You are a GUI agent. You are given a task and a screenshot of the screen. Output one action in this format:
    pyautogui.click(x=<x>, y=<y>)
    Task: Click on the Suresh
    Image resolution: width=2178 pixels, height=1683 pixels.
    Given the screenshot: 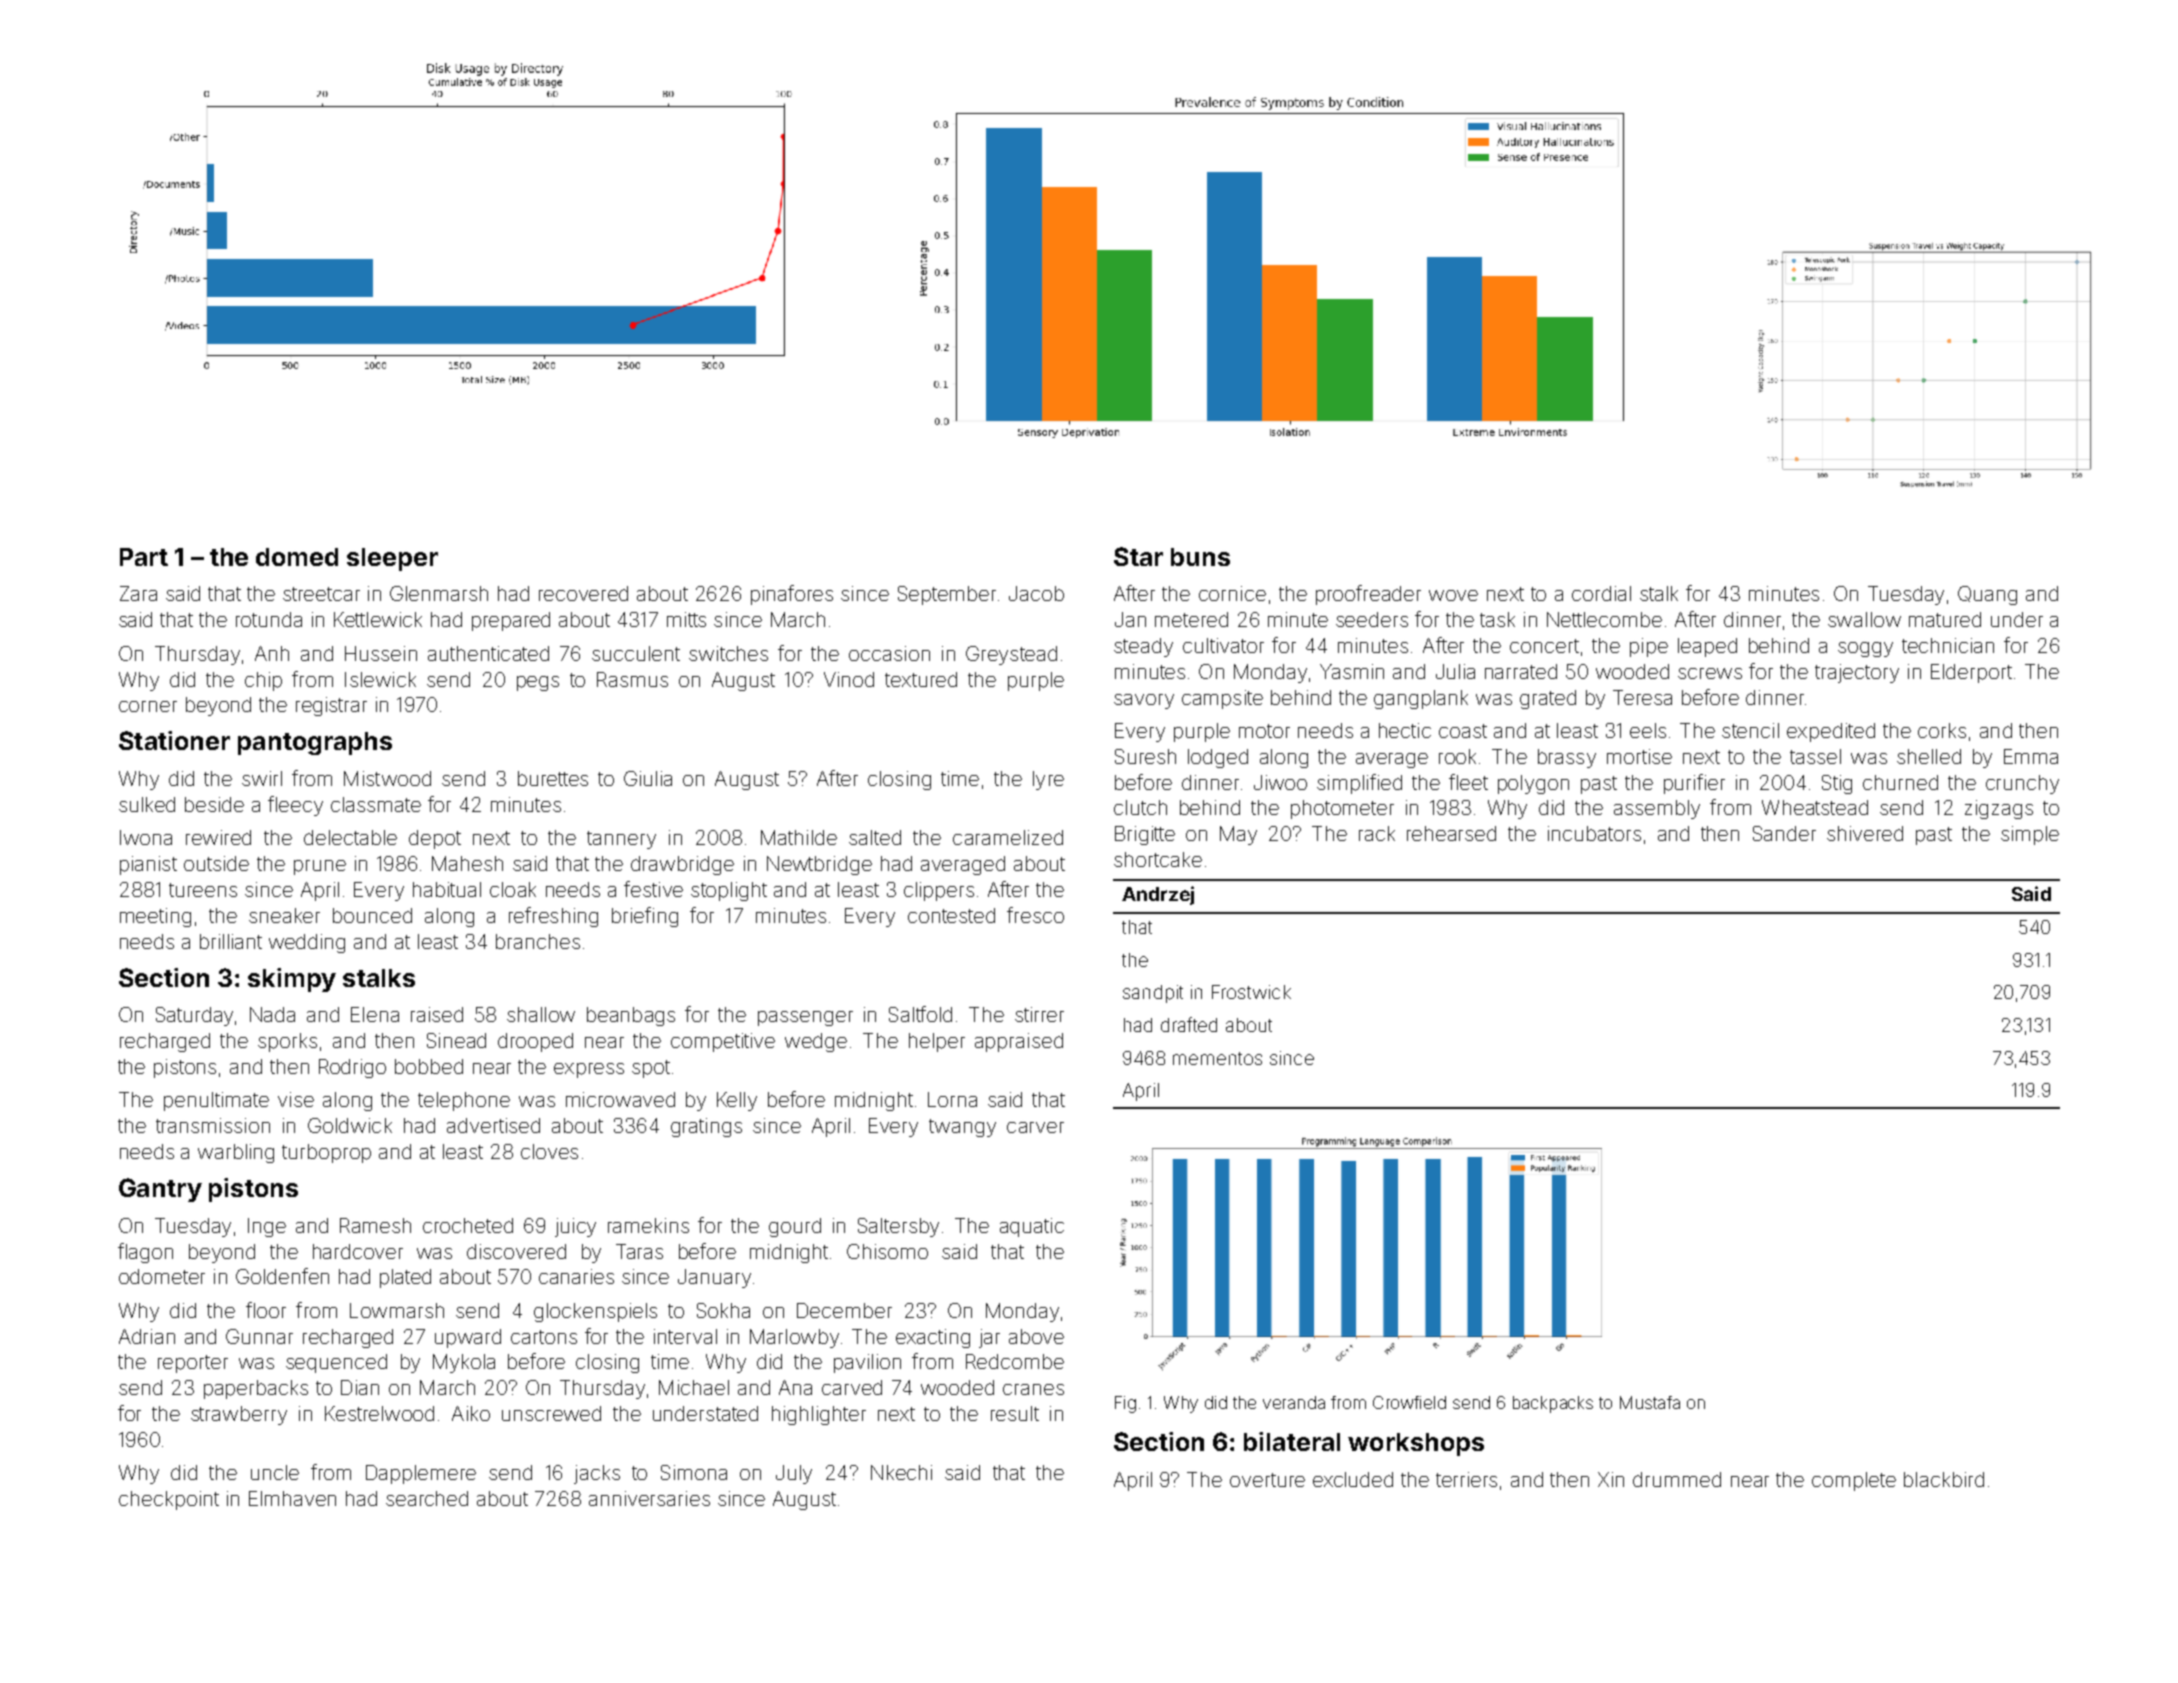 What is the action you would take?
    pyautogui.click(x=1145, y=756)
